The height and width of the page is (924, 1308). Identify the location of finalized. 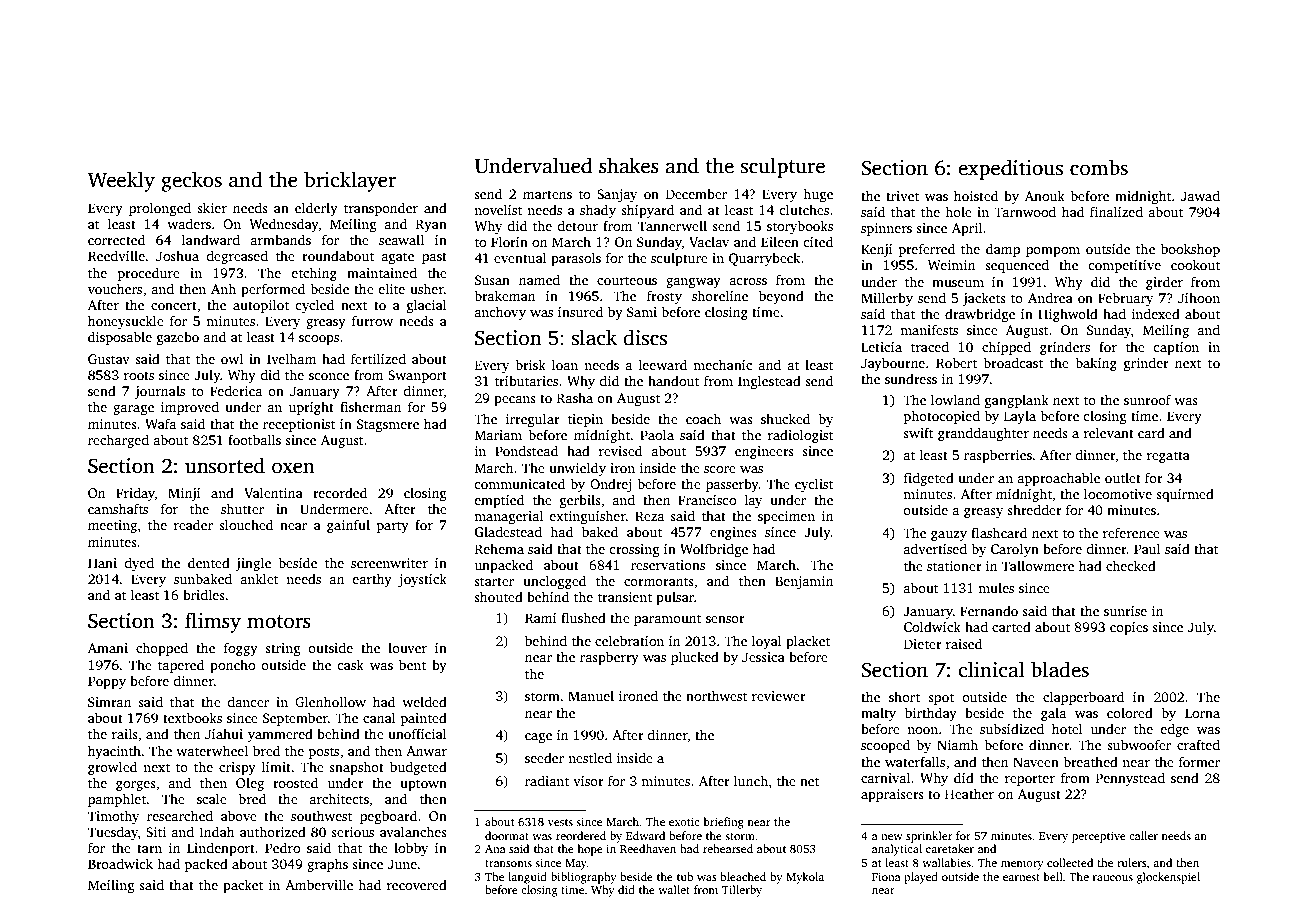
(1116, 211).
